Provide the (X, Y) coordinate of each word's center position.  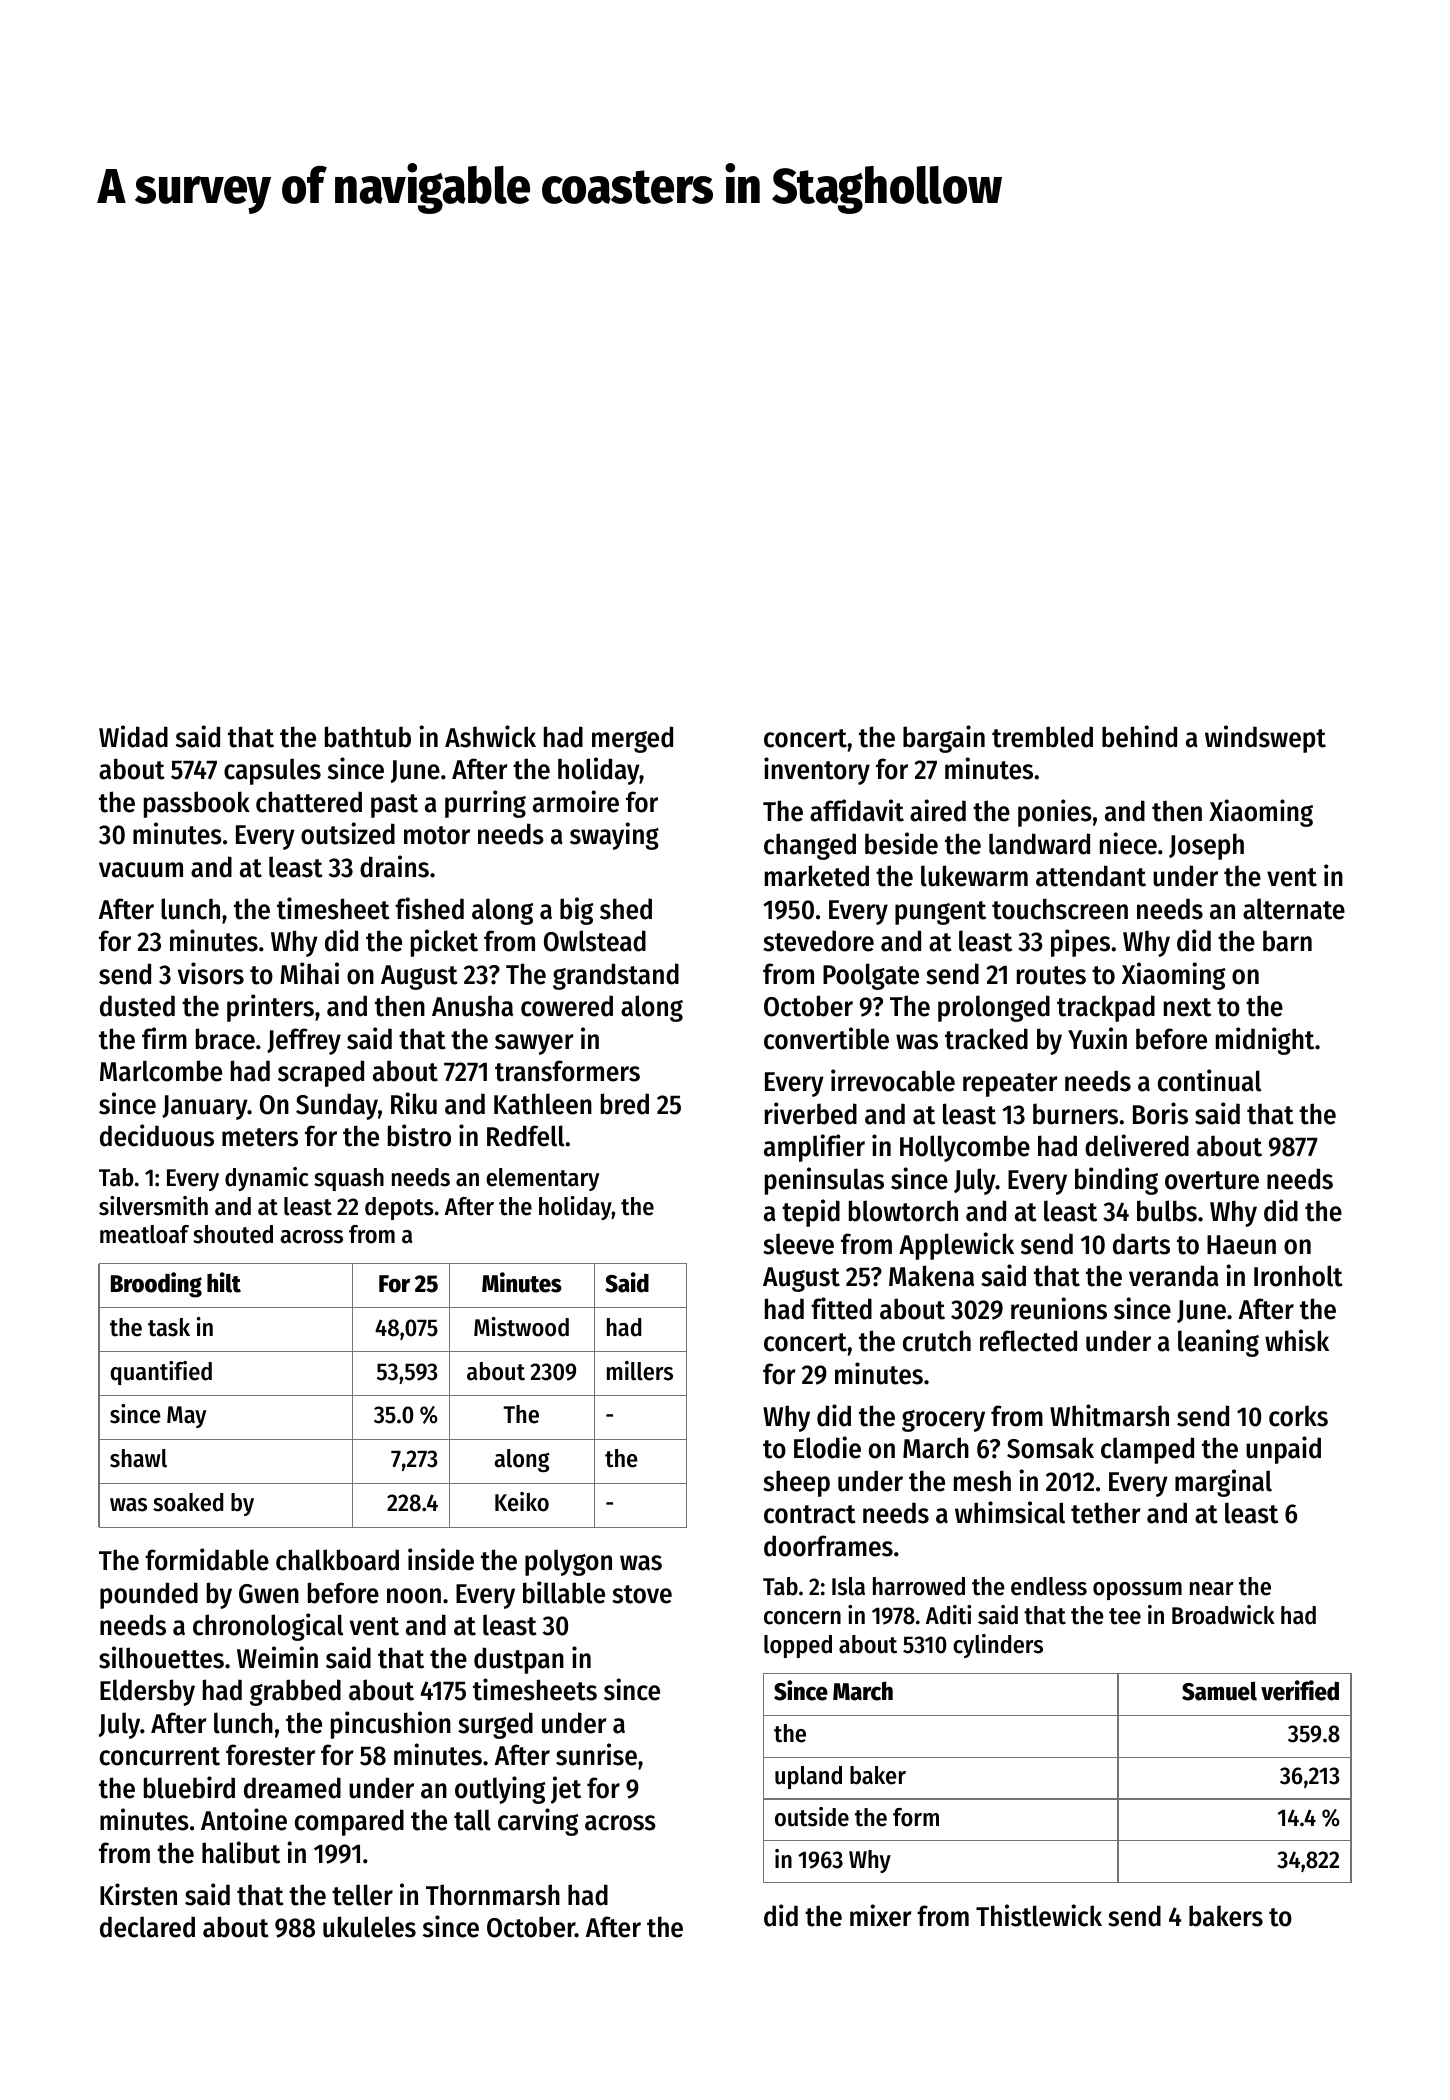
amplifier (814, 1148)
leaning (1218, 1343)
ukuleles (369, 1927)
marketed (817, 876)
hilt (224, 1282)
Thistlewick (1039, 1915)
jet (566, 1790)
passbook (197, 804)
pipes (1080, 943)
